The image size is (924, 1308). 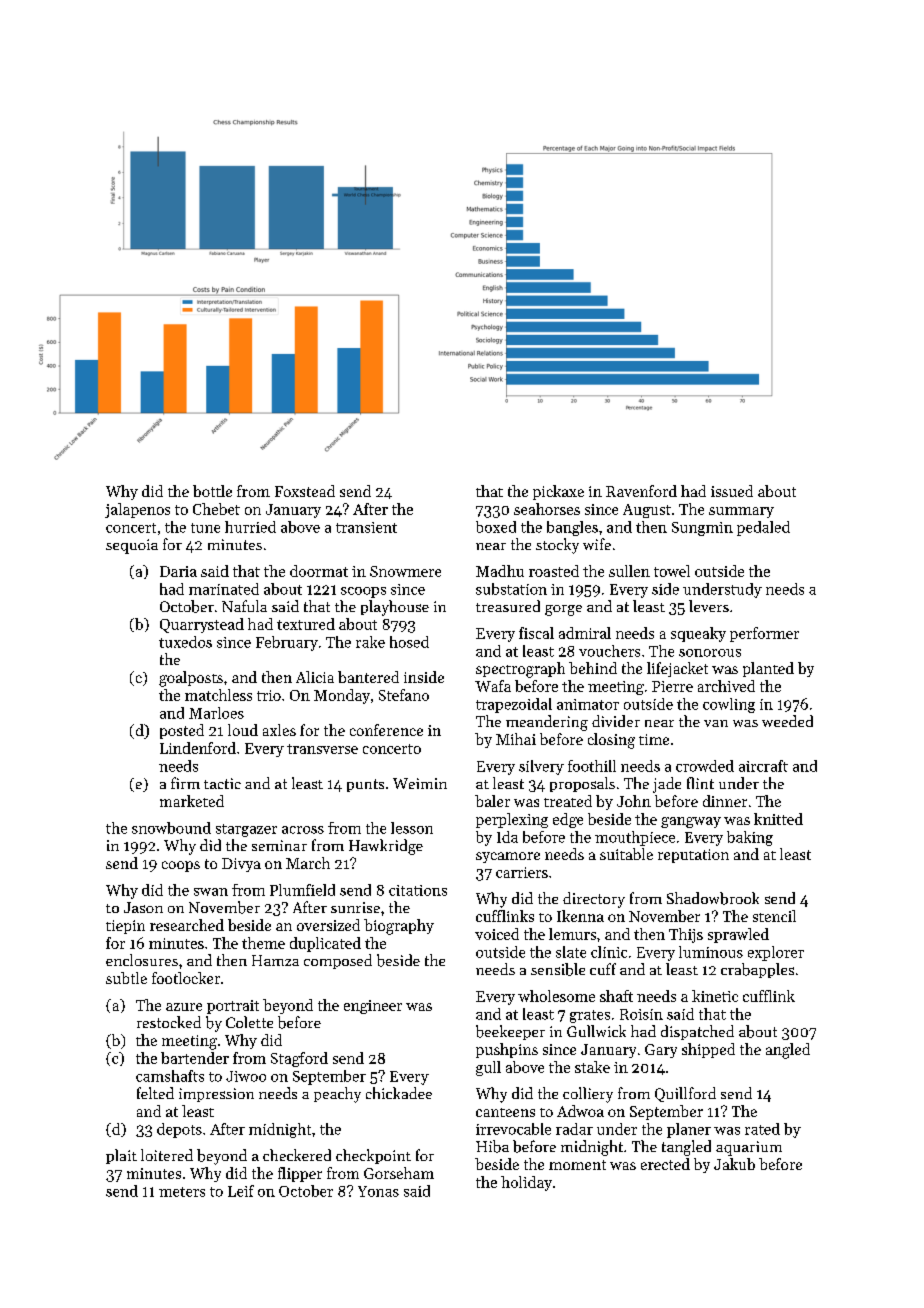 What do you see at coordinates (522, 872) in the page?
I see `carriers` at bounding box center [522, 872].
